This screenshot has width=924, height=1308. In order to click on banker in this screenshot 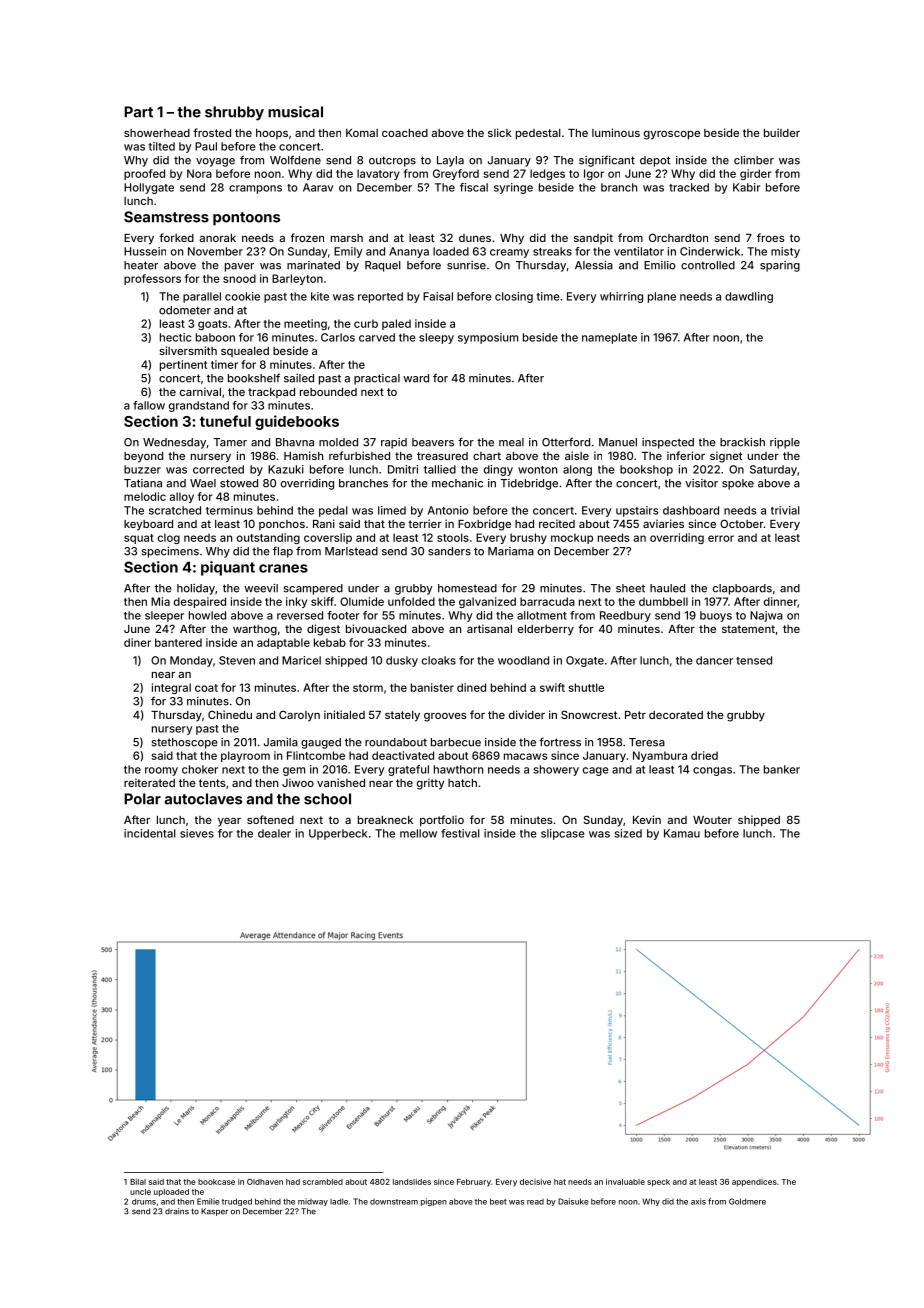, I will do `click(782, 769)`.
